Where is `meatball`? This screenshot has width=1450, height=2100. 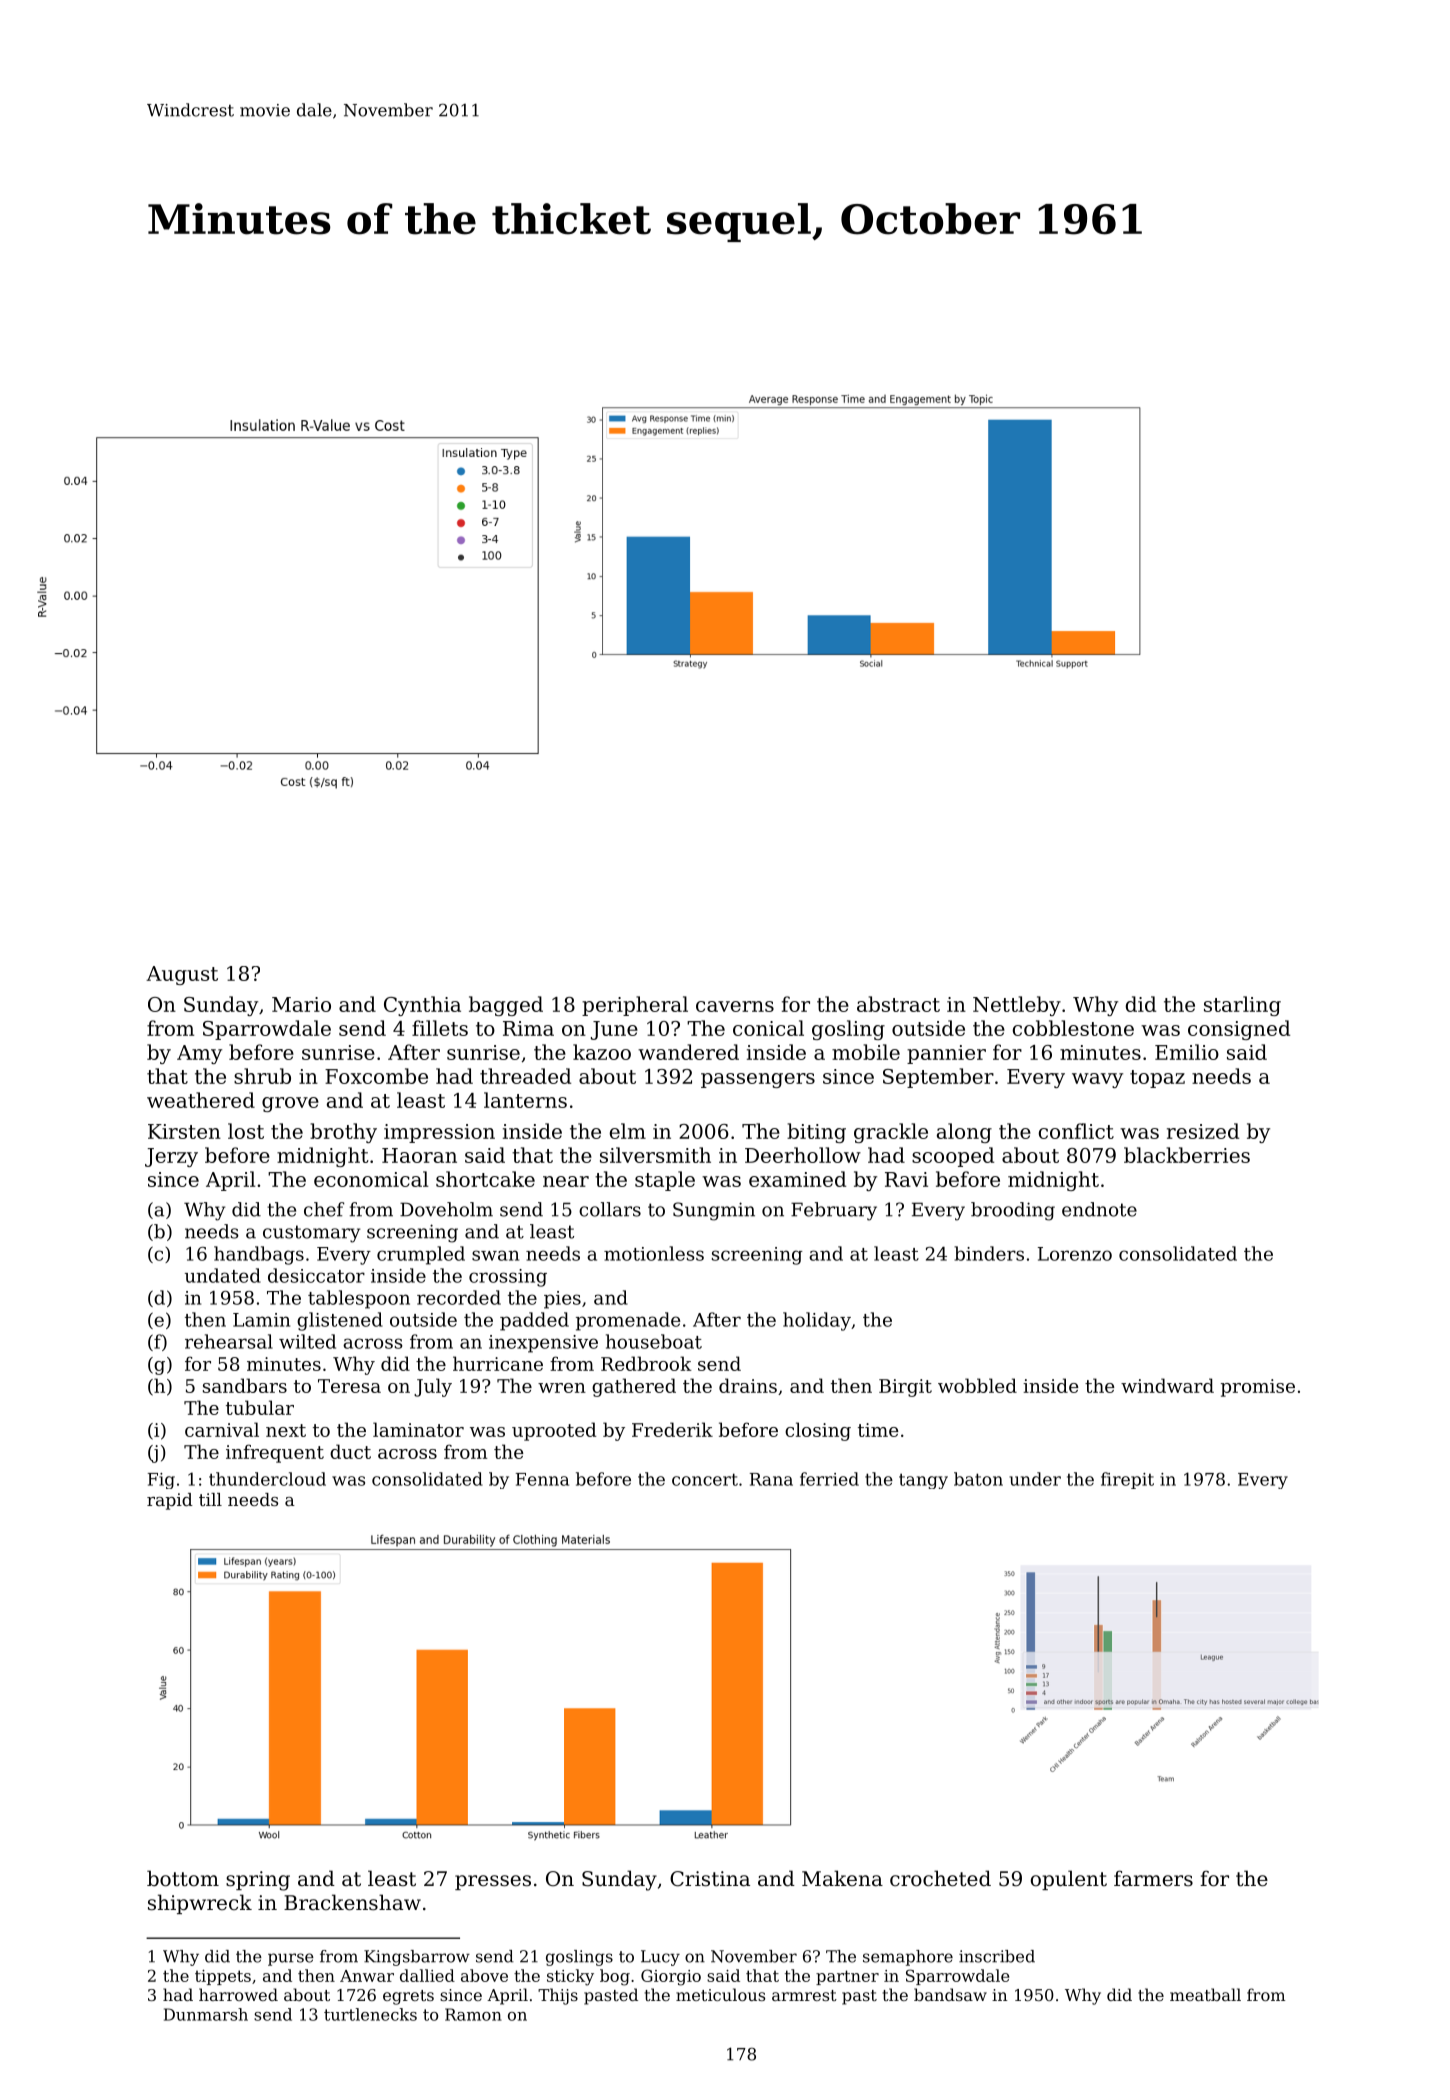 meatball is located at coordinates (1205, 1994).
